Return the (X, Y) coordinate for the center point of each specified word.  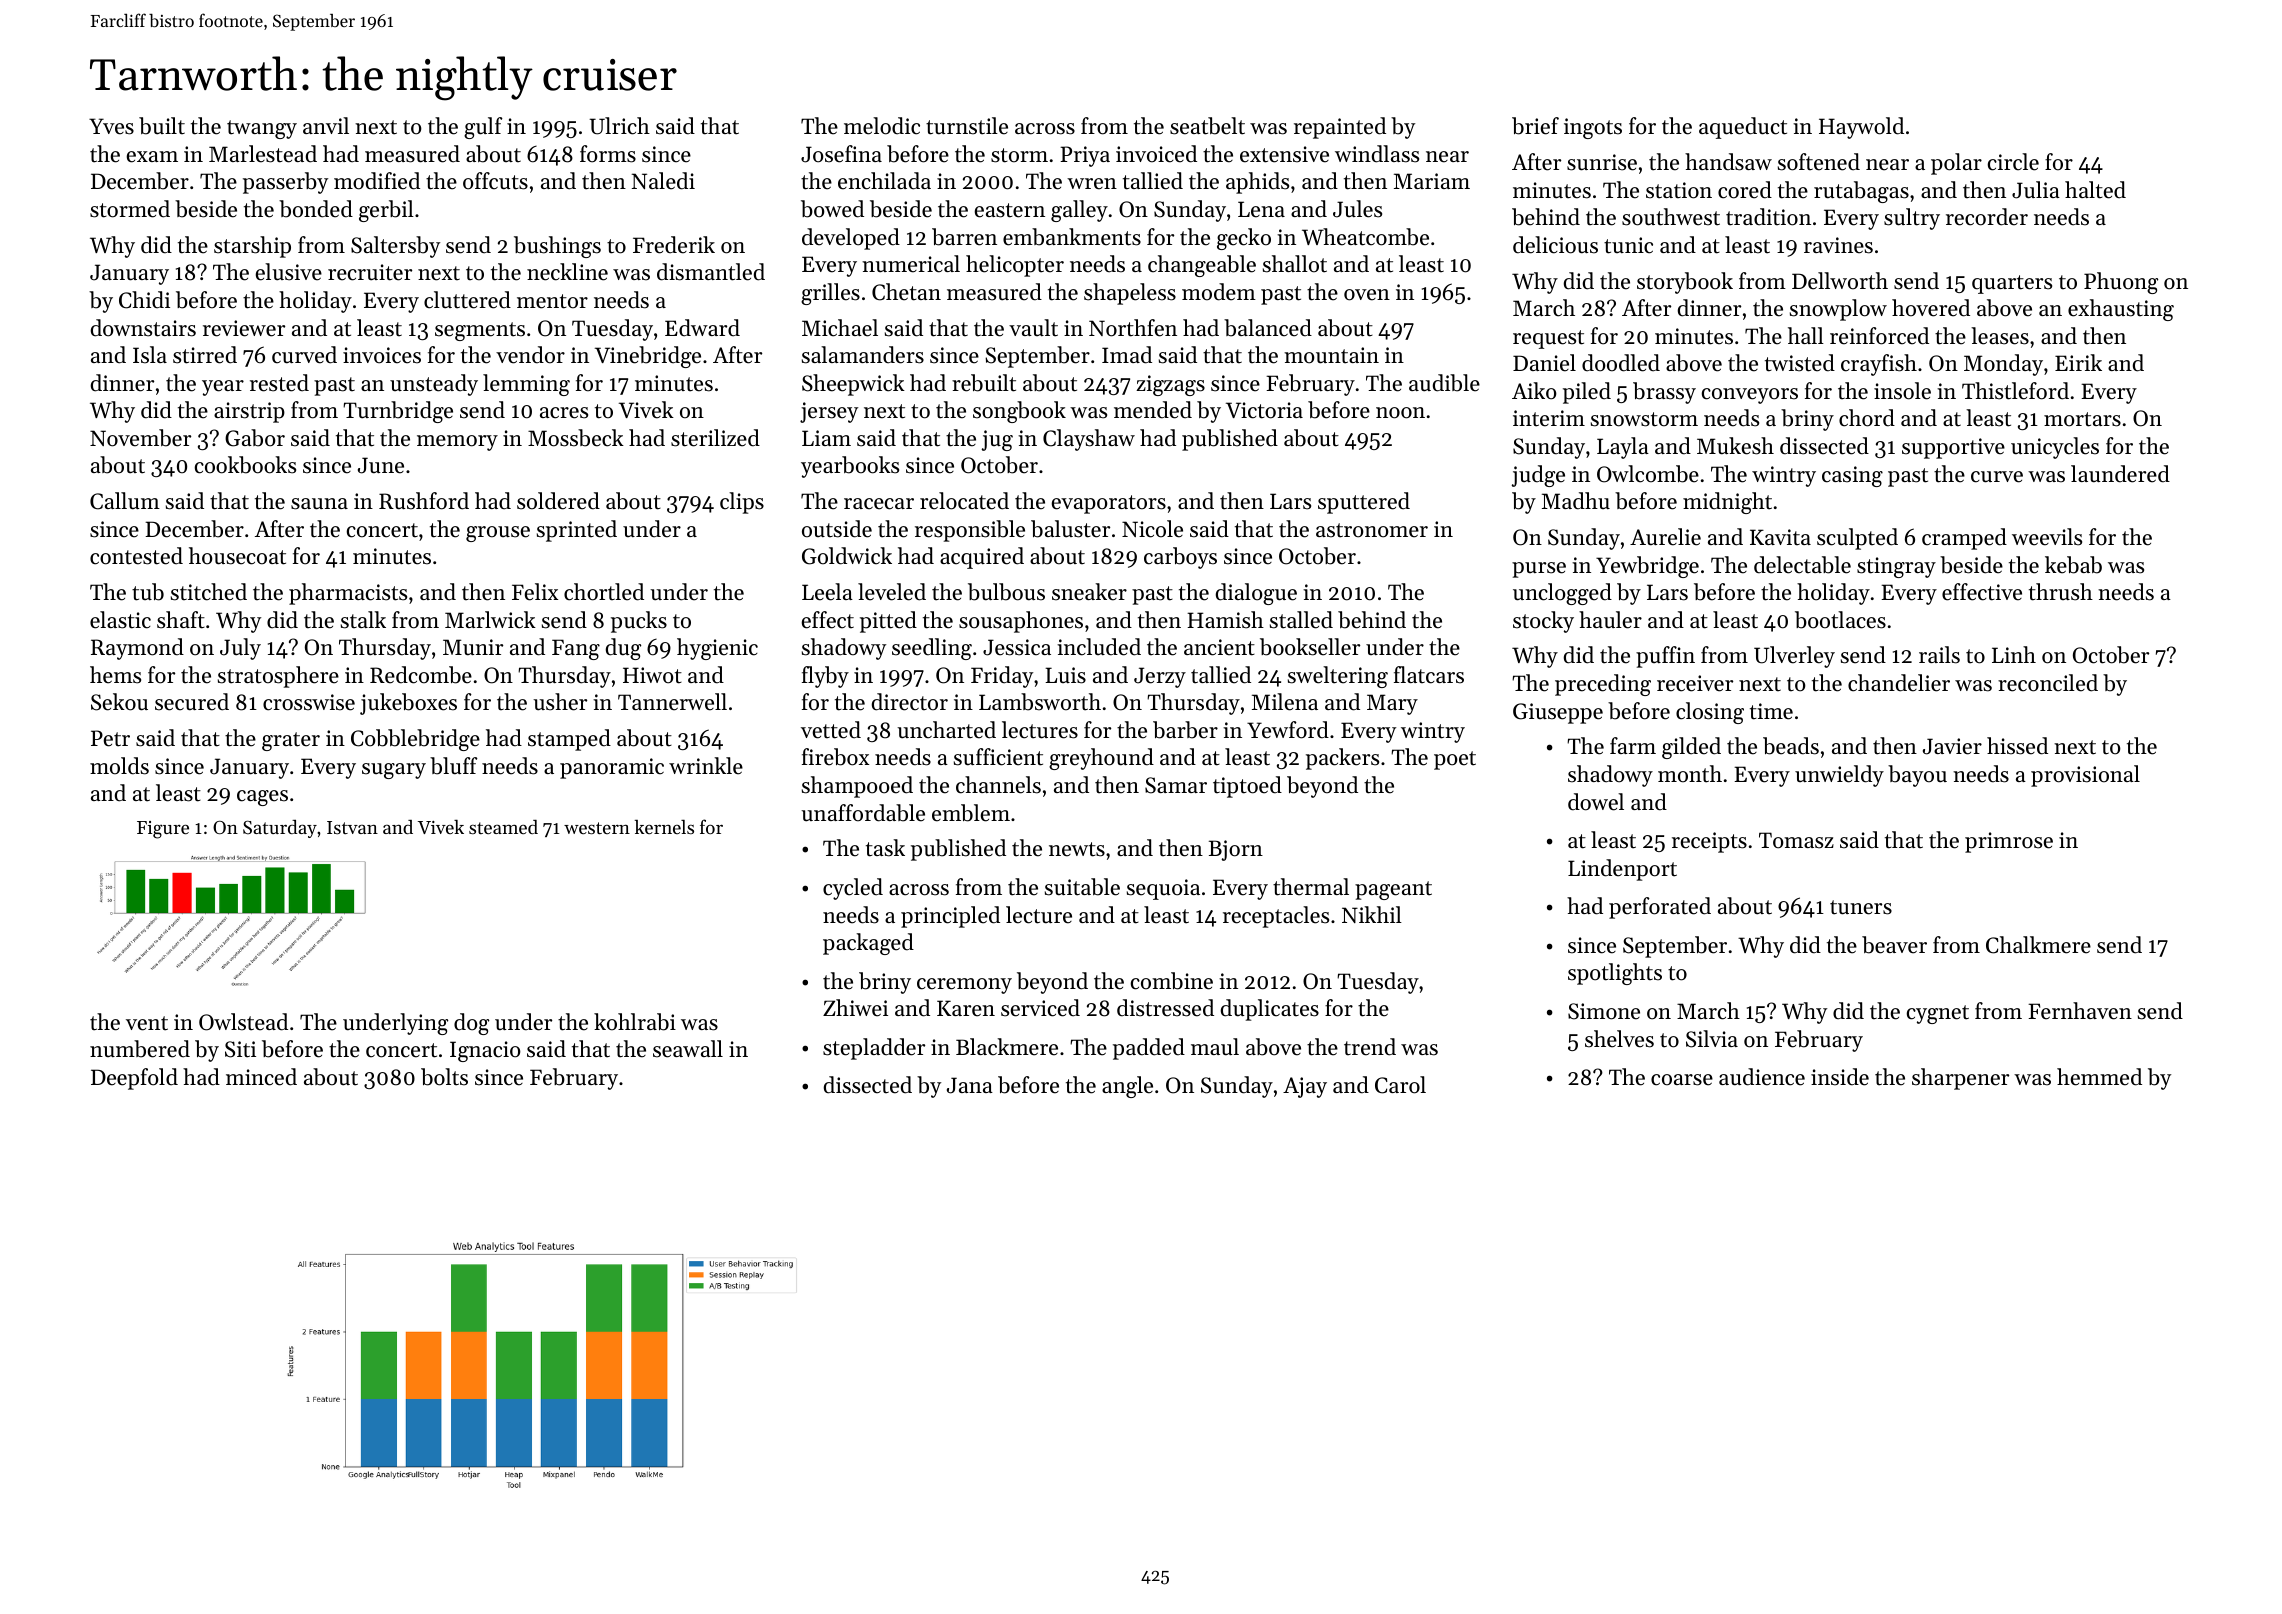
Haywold (1861, 128)
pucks (639, 622)
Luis (1065, 675)
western (597, 828)
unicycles (2055, 448)
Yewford (1288, 730)
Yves (111, 126)
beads (1791, 746)
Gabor (255, 438)
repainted (1340, 128)
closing (1710, 713)
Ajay (1305, 1087)
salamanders (863, 355)
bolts (444, 1077)
